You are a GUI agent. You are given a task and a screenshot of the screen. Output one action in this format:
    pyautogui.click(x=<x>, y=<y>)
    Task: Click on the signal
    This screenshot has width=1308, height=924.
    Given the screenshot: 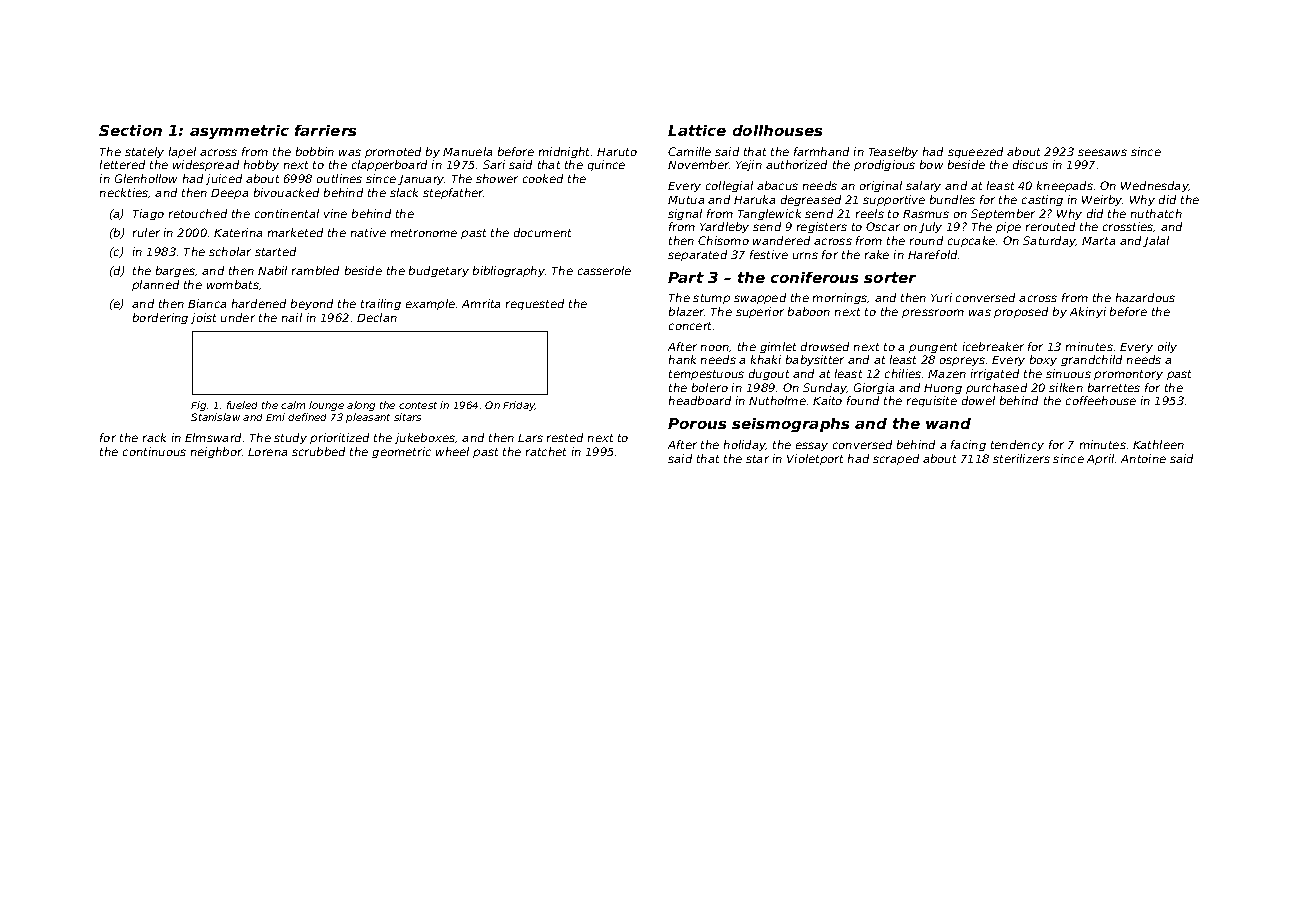 What is the action you would take?
    pyautogui.click(x=685, y=214)
